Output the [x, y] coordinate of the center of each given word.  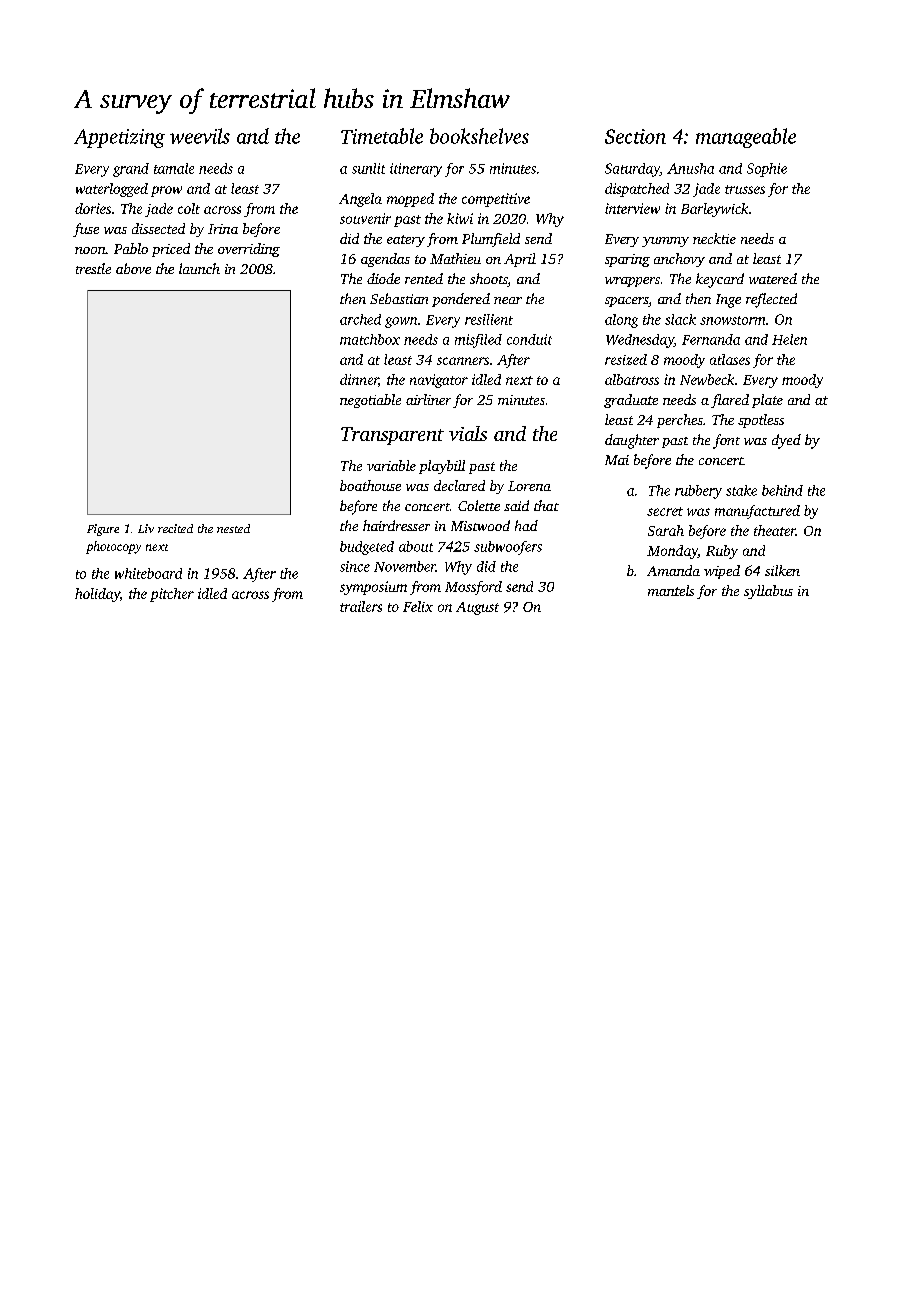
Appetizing [119, 138]
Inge [728, 301]
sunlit [368, 168]
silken [782, 570]
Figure [103, 530]
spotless [761, 421]
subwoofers [508, 548]
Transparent [392, 436]
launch [199, 268]
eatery [406, 241]
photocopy [113, 547]
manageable [746, 138]
